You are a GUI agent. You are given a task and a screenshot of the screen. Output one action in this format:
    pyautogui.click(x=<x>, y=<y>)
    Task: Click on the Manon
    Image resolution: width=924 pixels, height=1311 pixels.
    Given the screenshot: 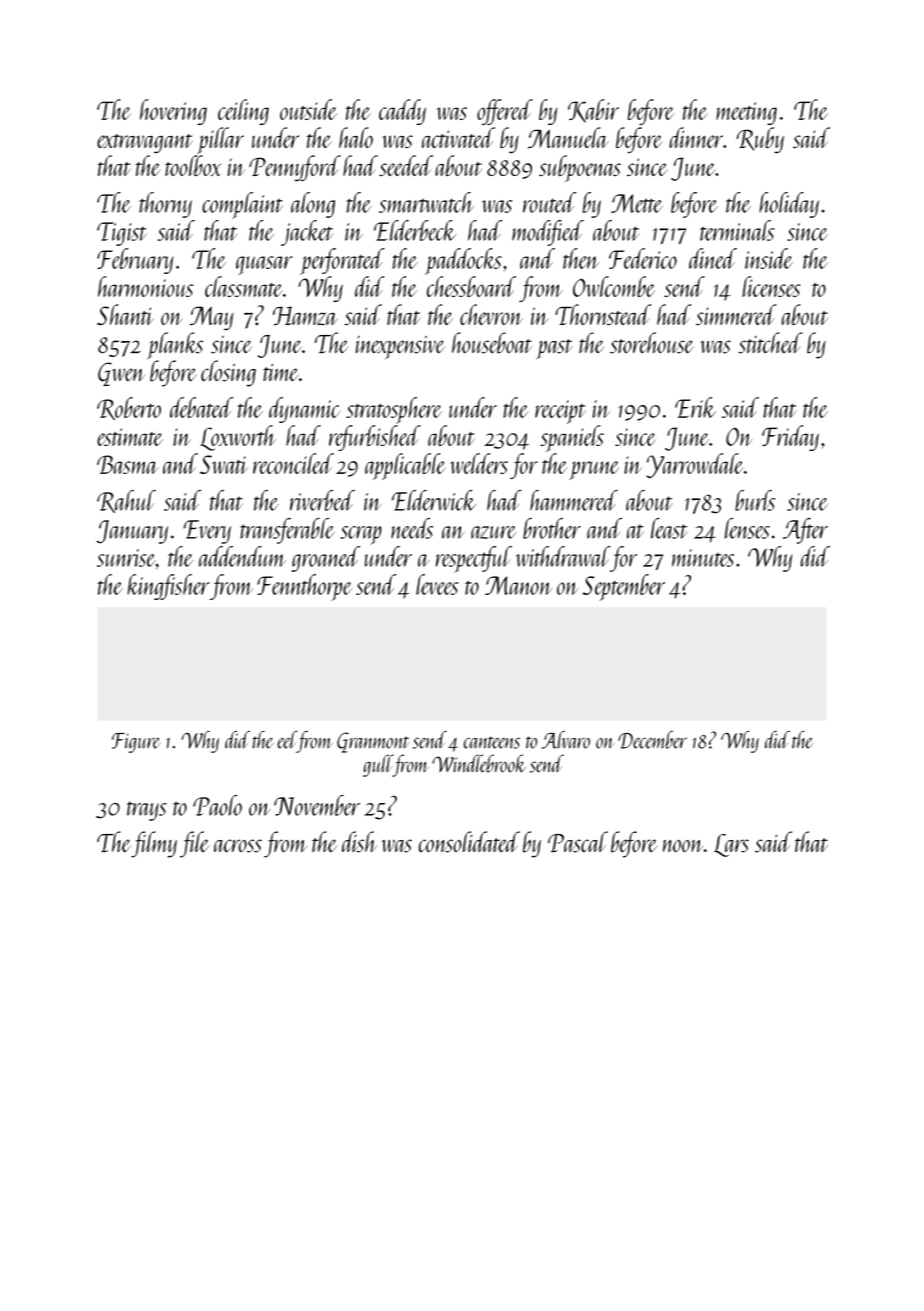 What is the action you would take?
    pyautogui.click(x=518, y=585)
